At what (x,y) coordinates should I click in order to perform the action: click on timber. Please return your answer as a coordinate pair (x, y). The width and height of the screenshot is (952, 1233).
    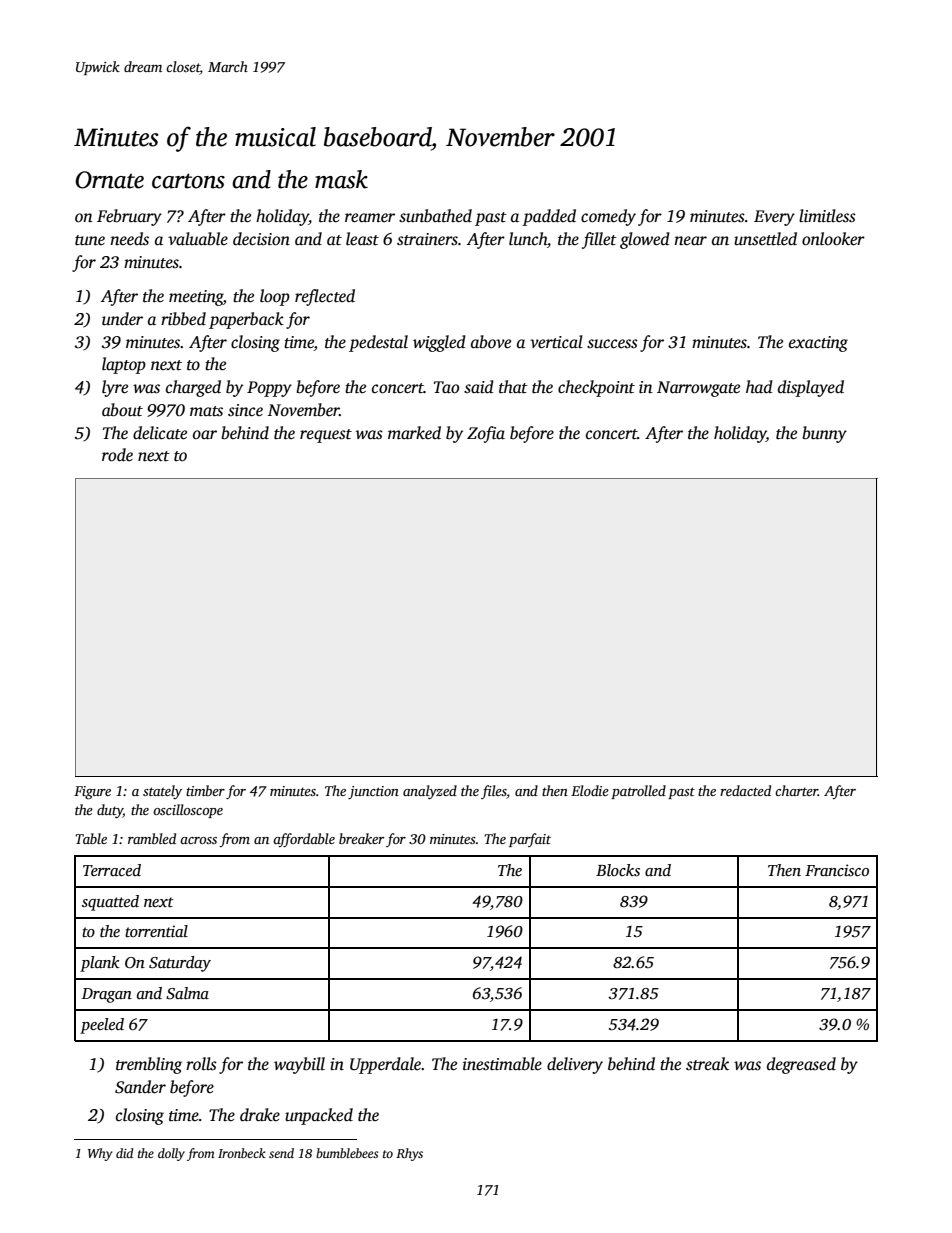
    Looking at the image, I should click on (205, 790).
